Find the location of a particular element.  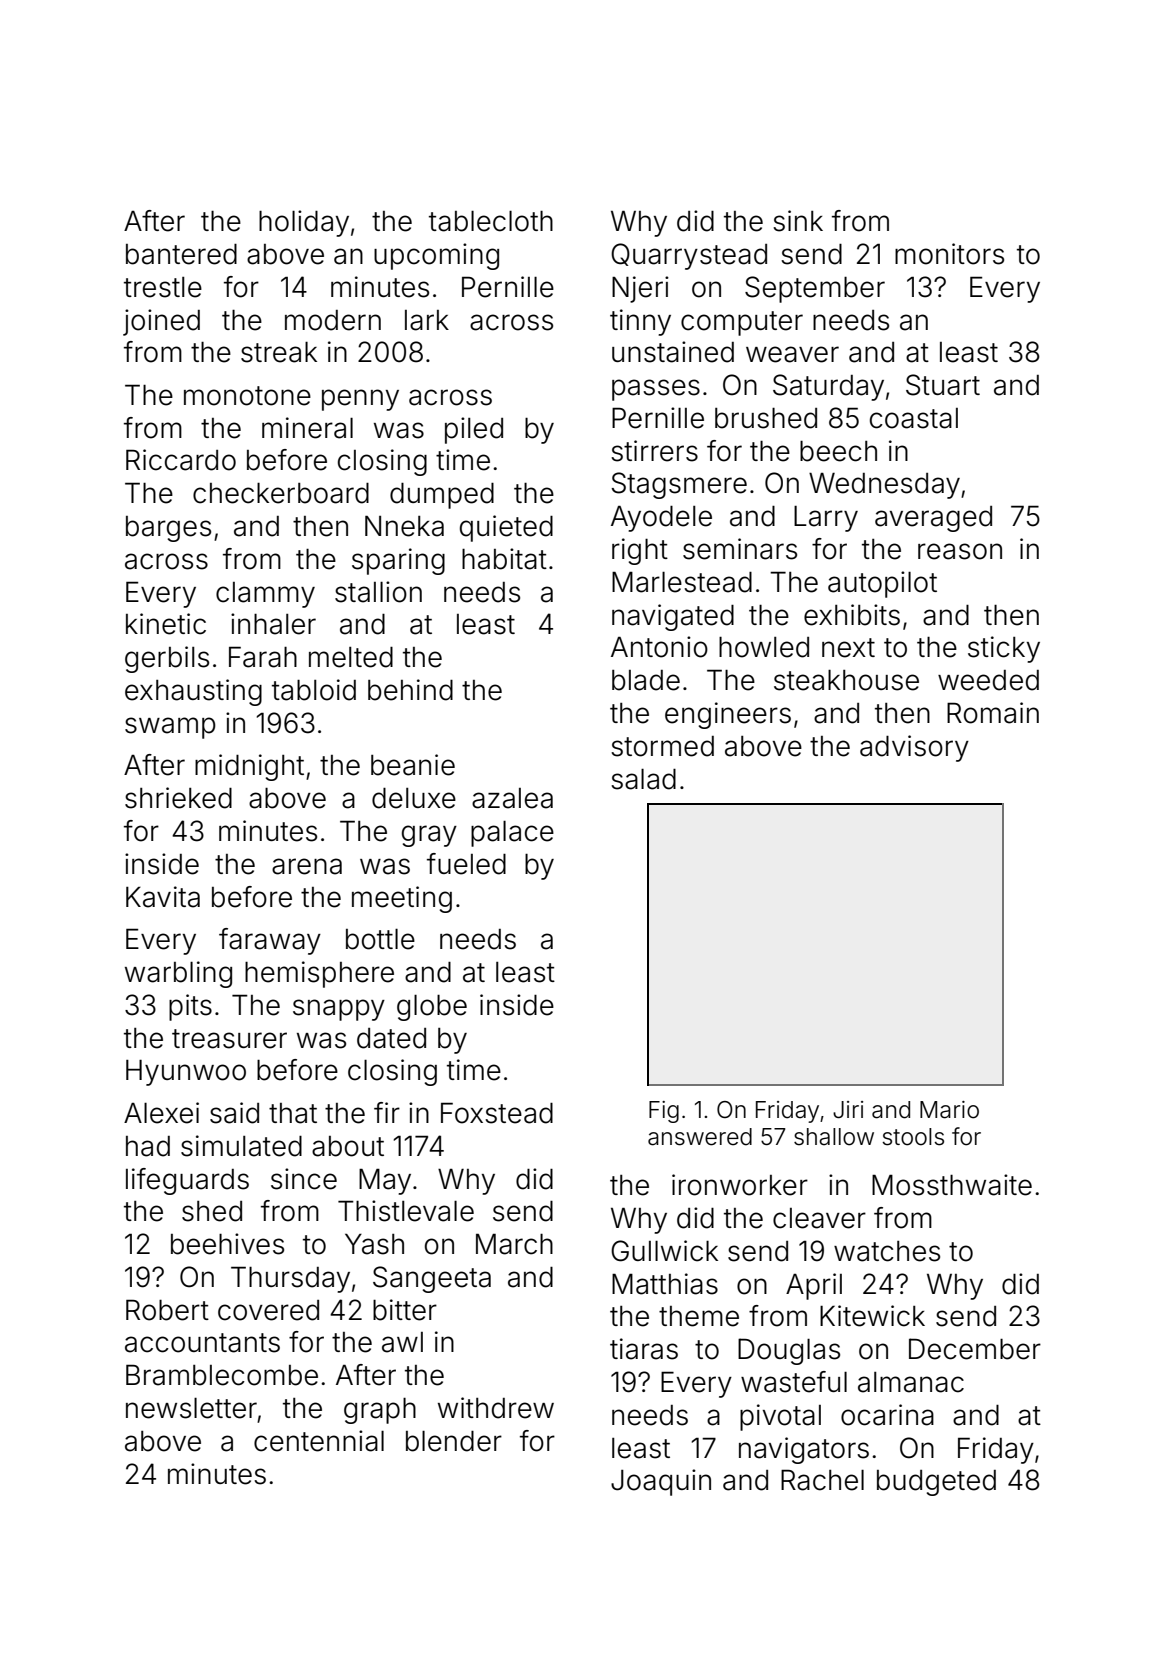

centennial is located at coordinates (319, 1441).
